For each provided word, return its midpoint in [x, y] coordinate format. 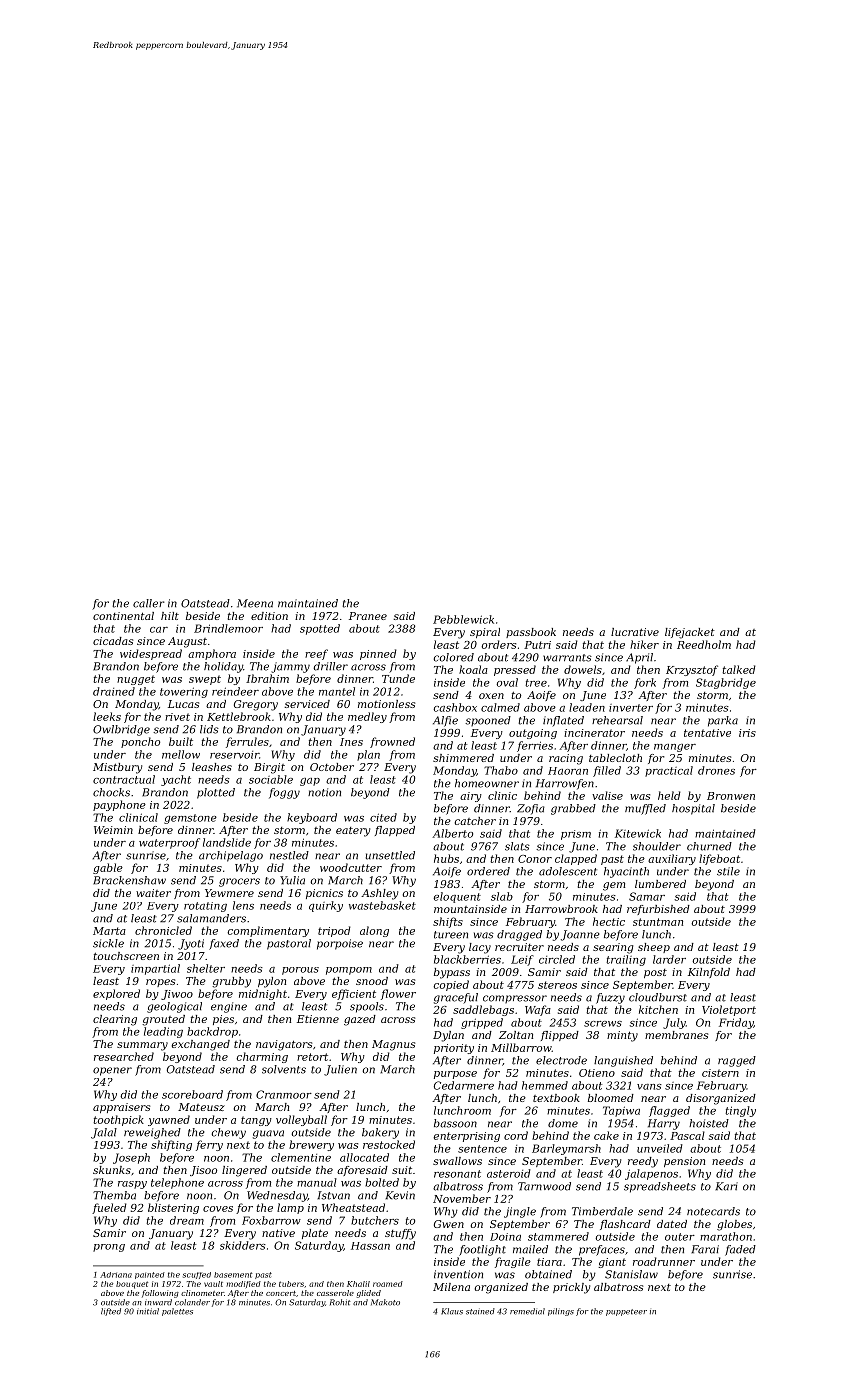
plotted [216, 793]
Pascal [687, 1135]
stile [728, 871]
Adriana [116, 1275]
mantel [337, 691]
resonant [457, 1174]
